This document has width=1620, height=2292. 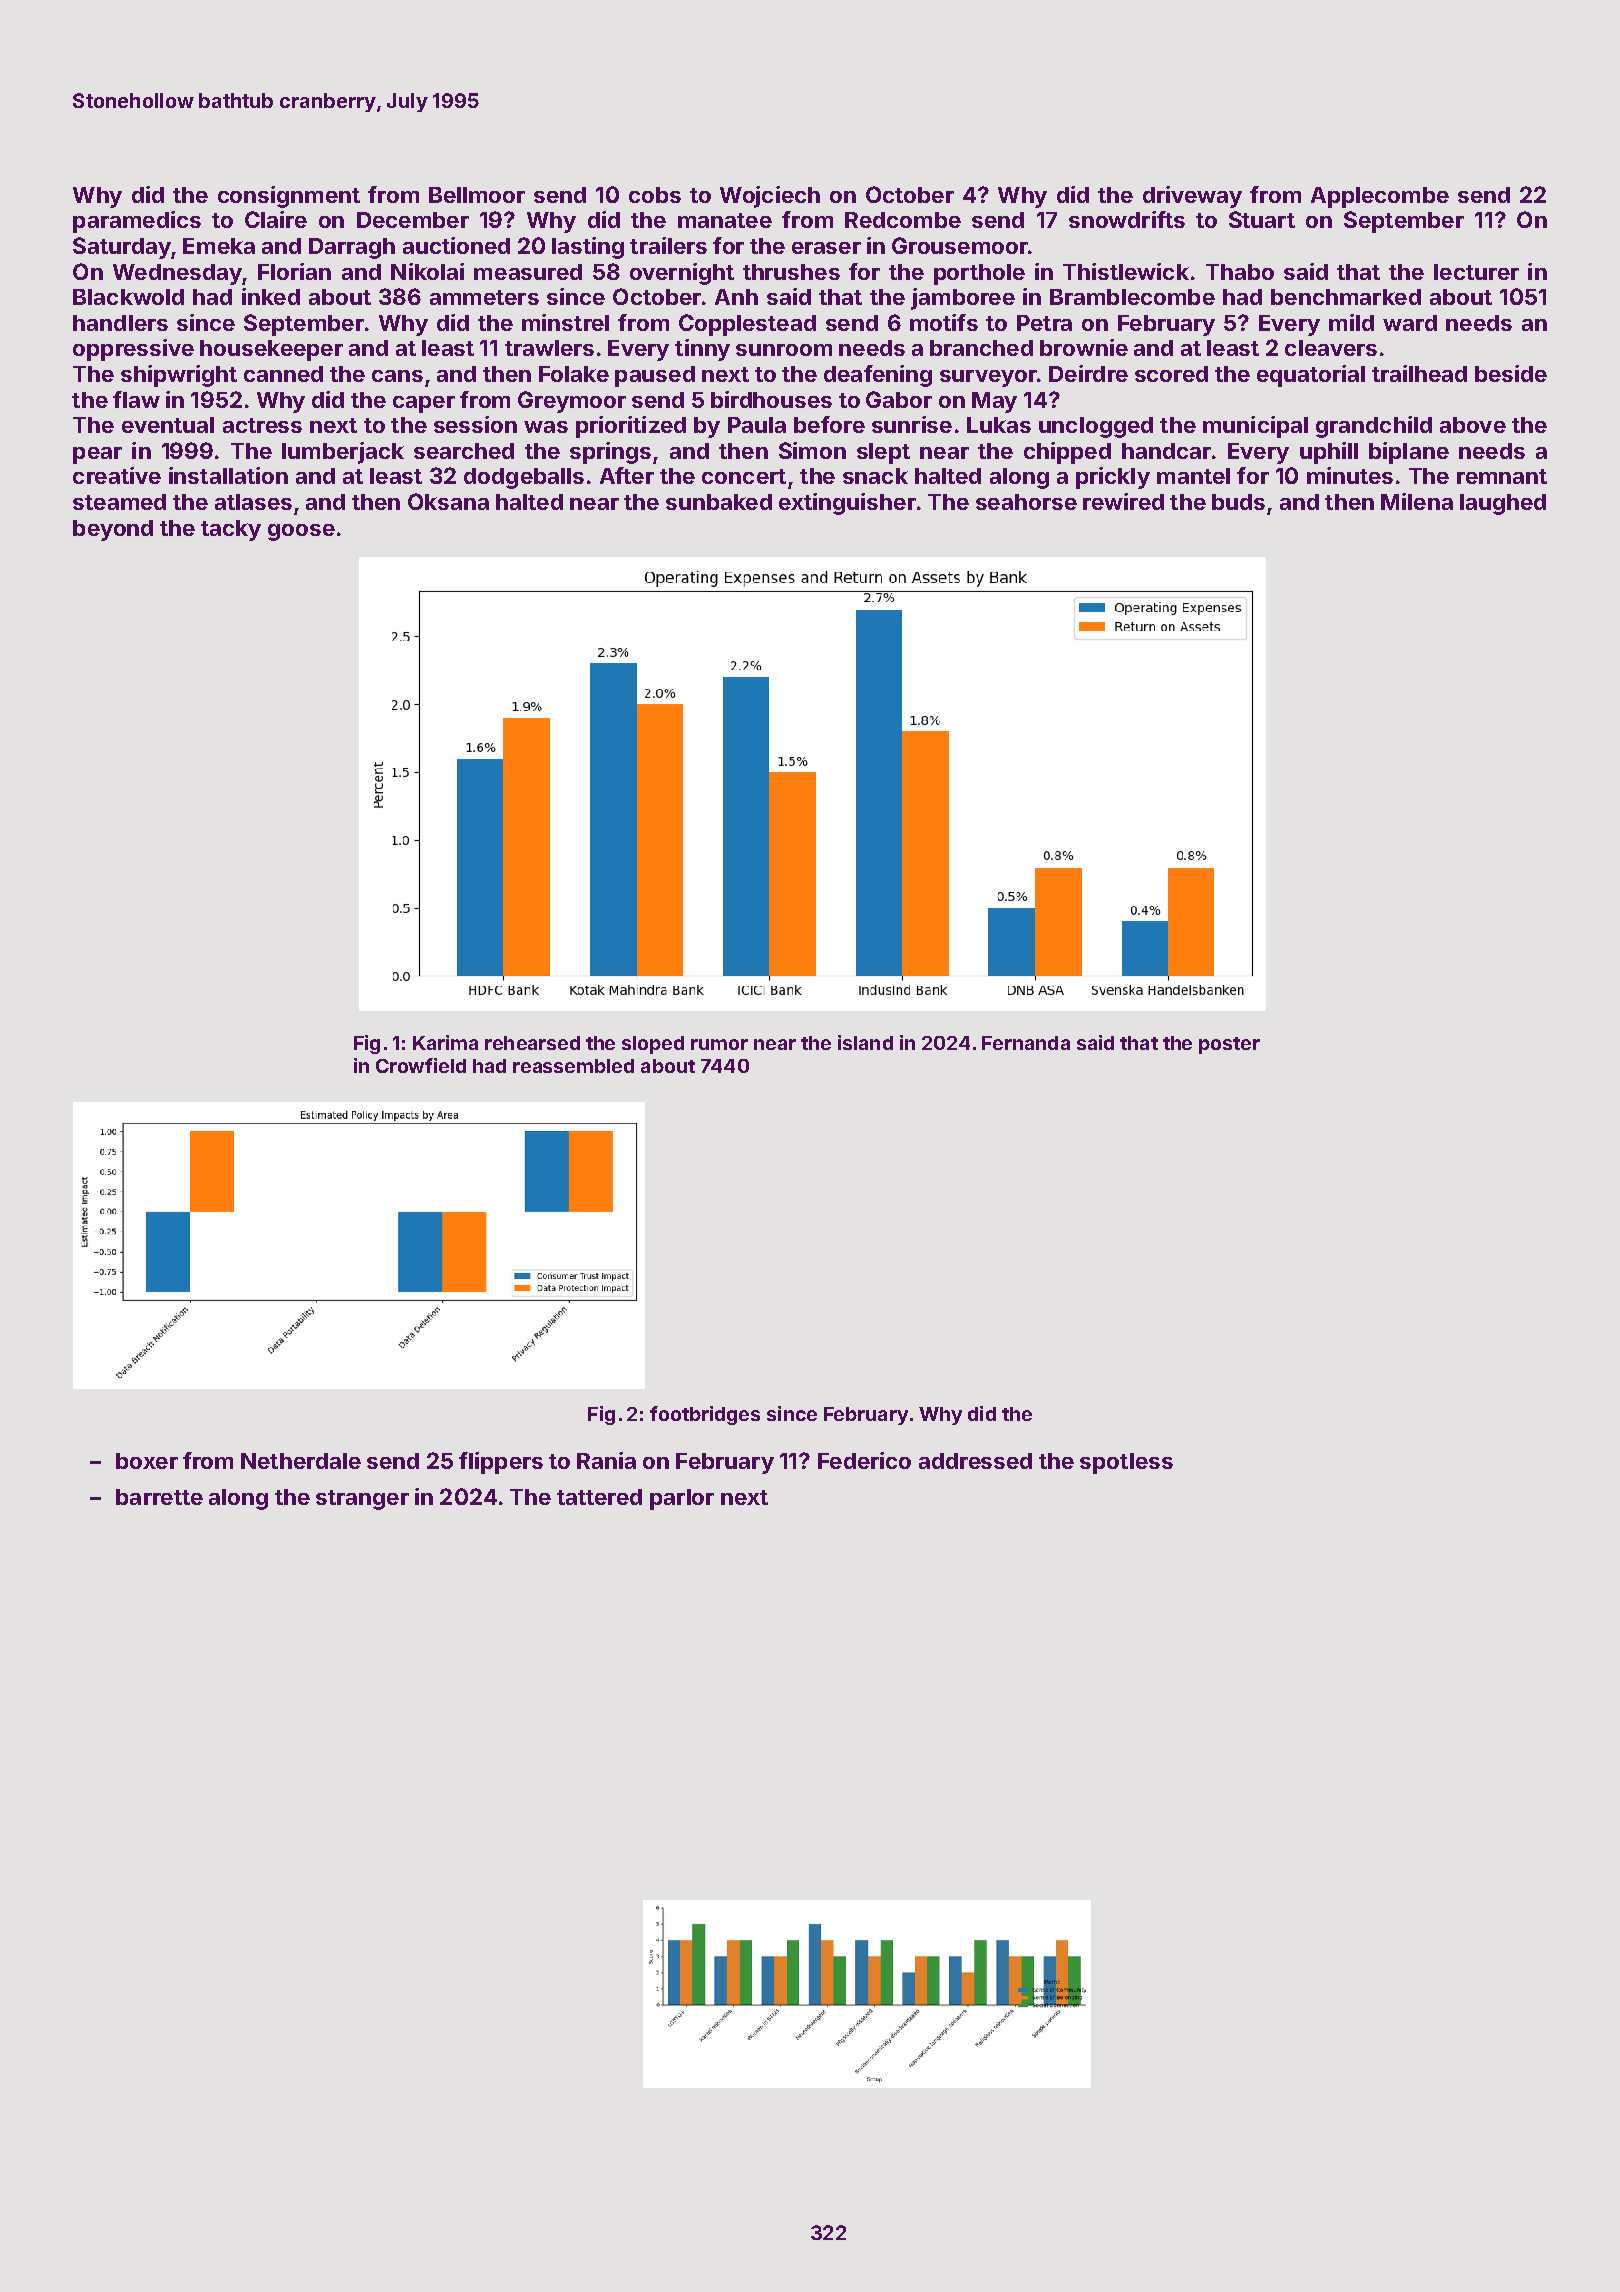 I want to click on spotless, so click(x=1126, y=1463).
